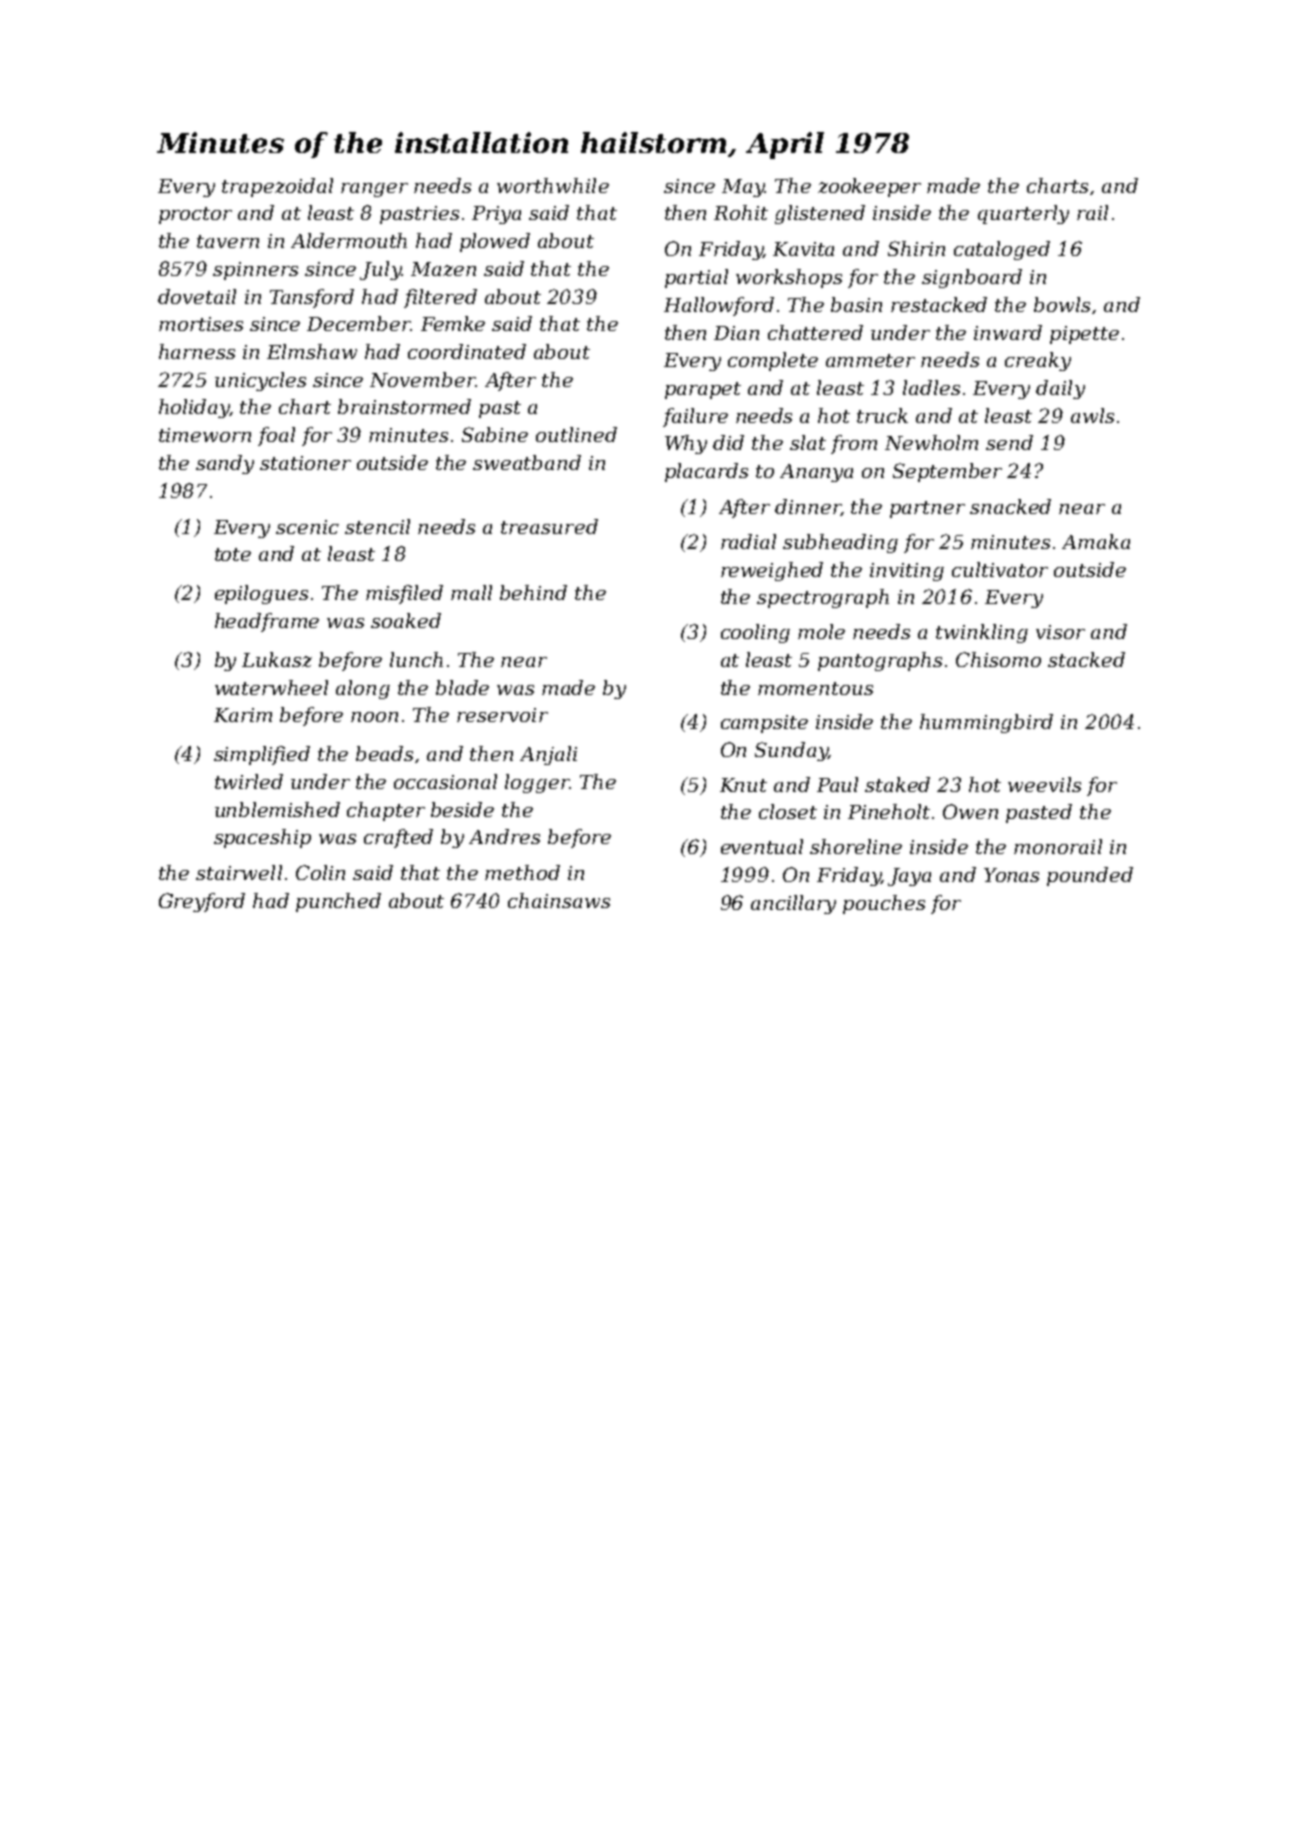 This screenshot has height=1840, width=1301. Describe the element at coordinates (703, 390) in the screenshot. I see `parapet` at that location.
